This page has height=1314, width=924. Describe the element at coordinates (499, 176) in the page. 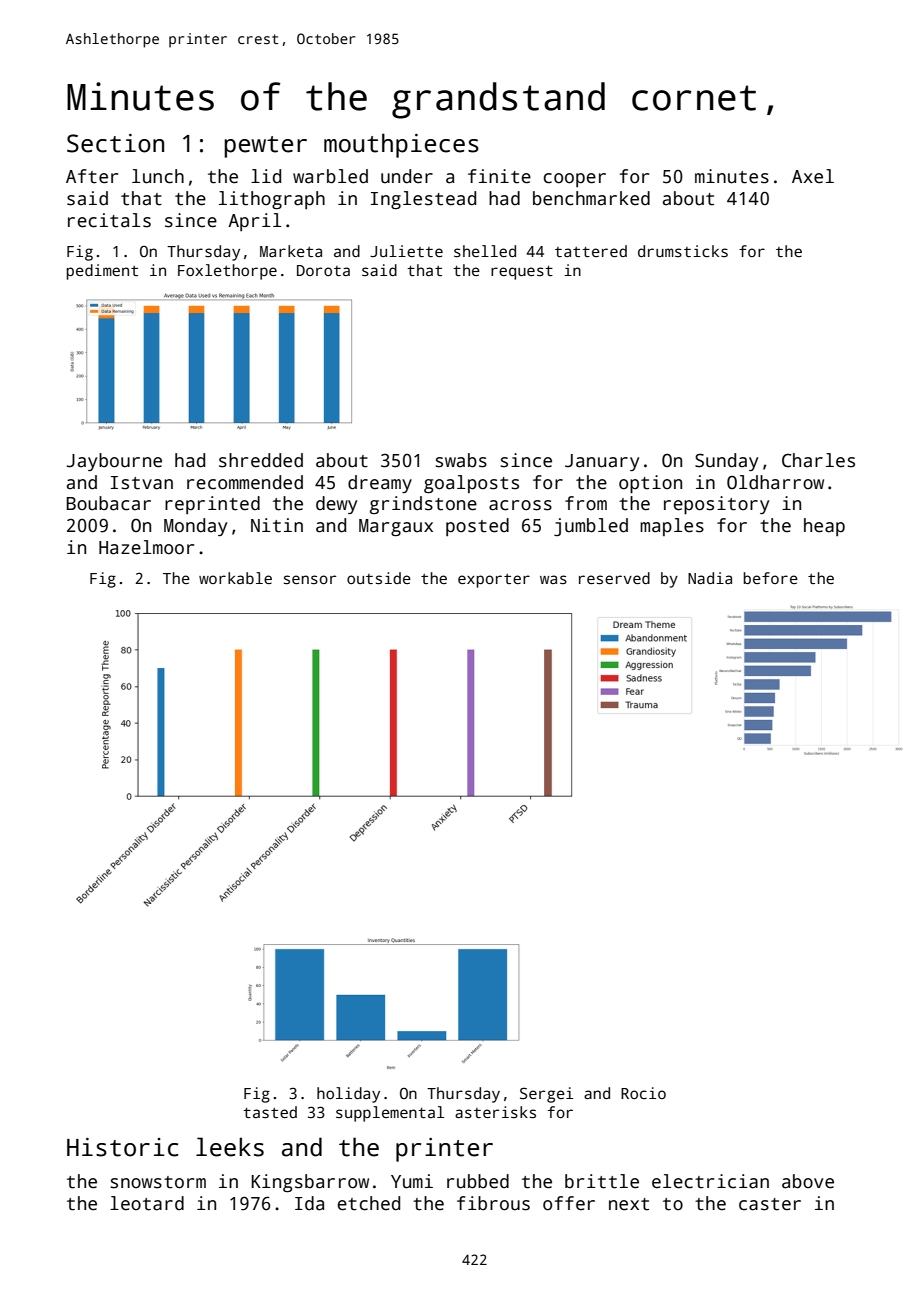

I see `finite` at that location.
